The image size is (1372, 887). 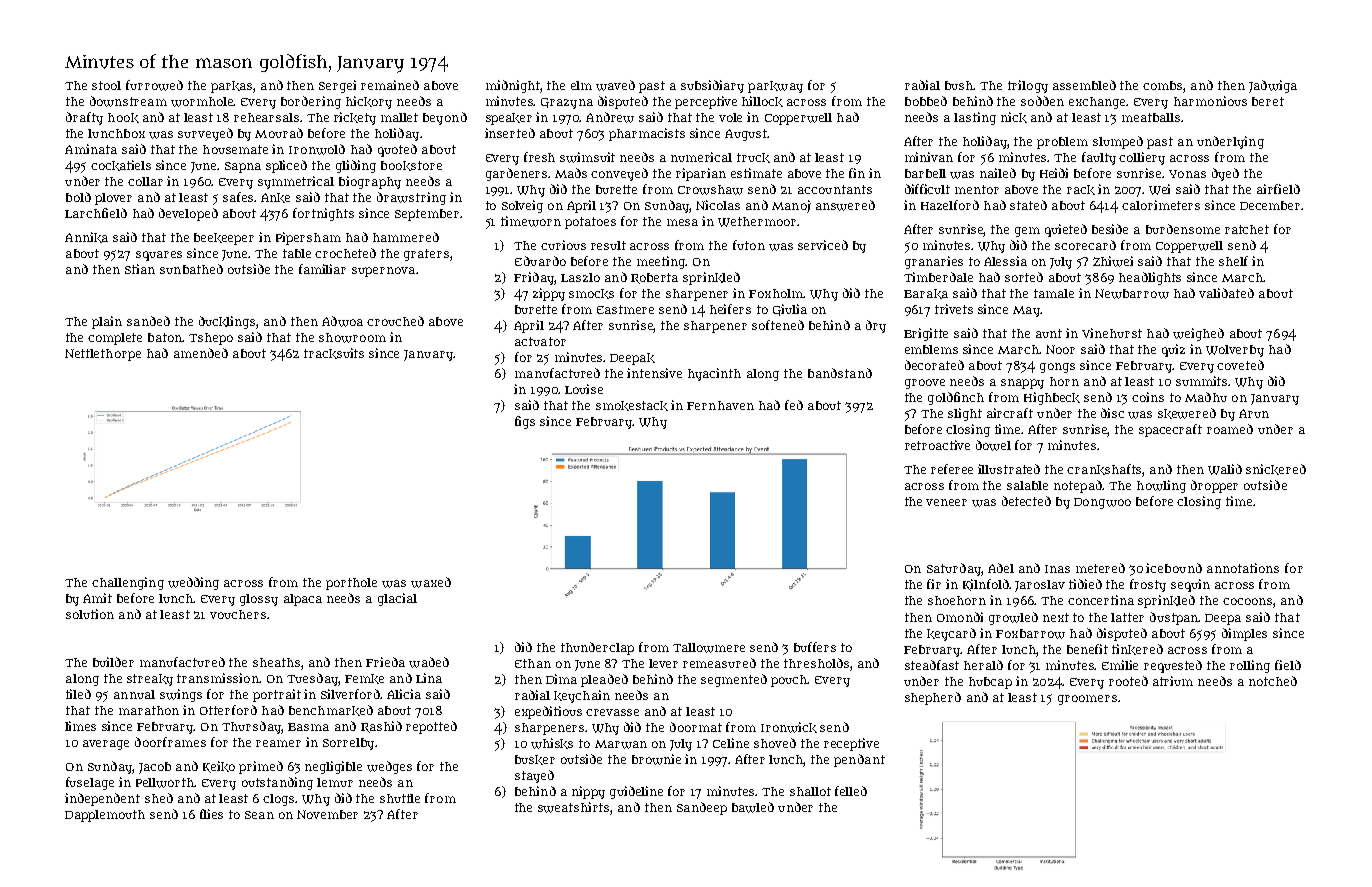 What do you see at coordinates (581, 85) in the screenshot?
I see `elm` at bounding box center [581, 85].
